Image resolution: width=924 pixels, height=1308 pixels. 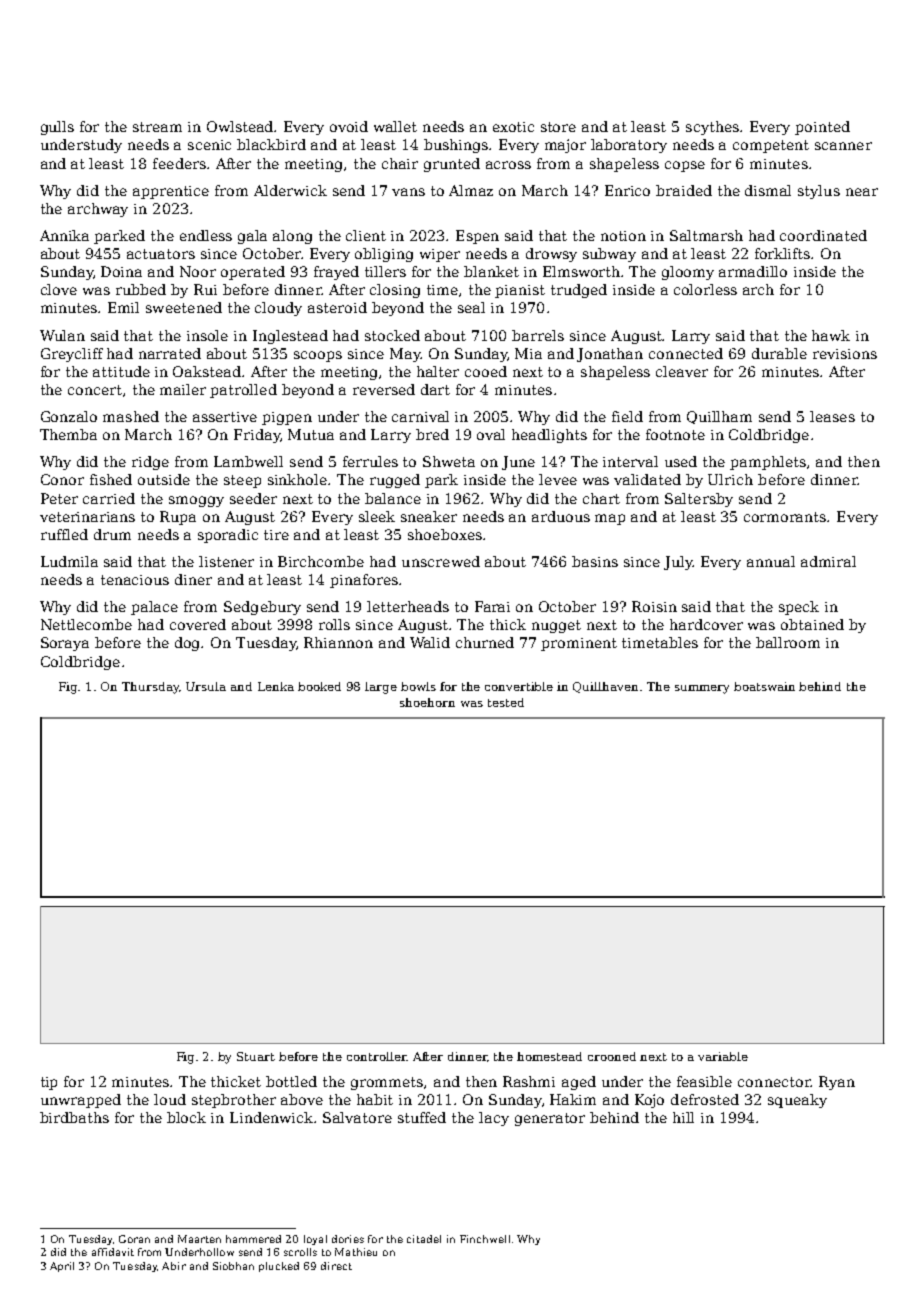 I want to click on durable, so click(x=779, y=353).
